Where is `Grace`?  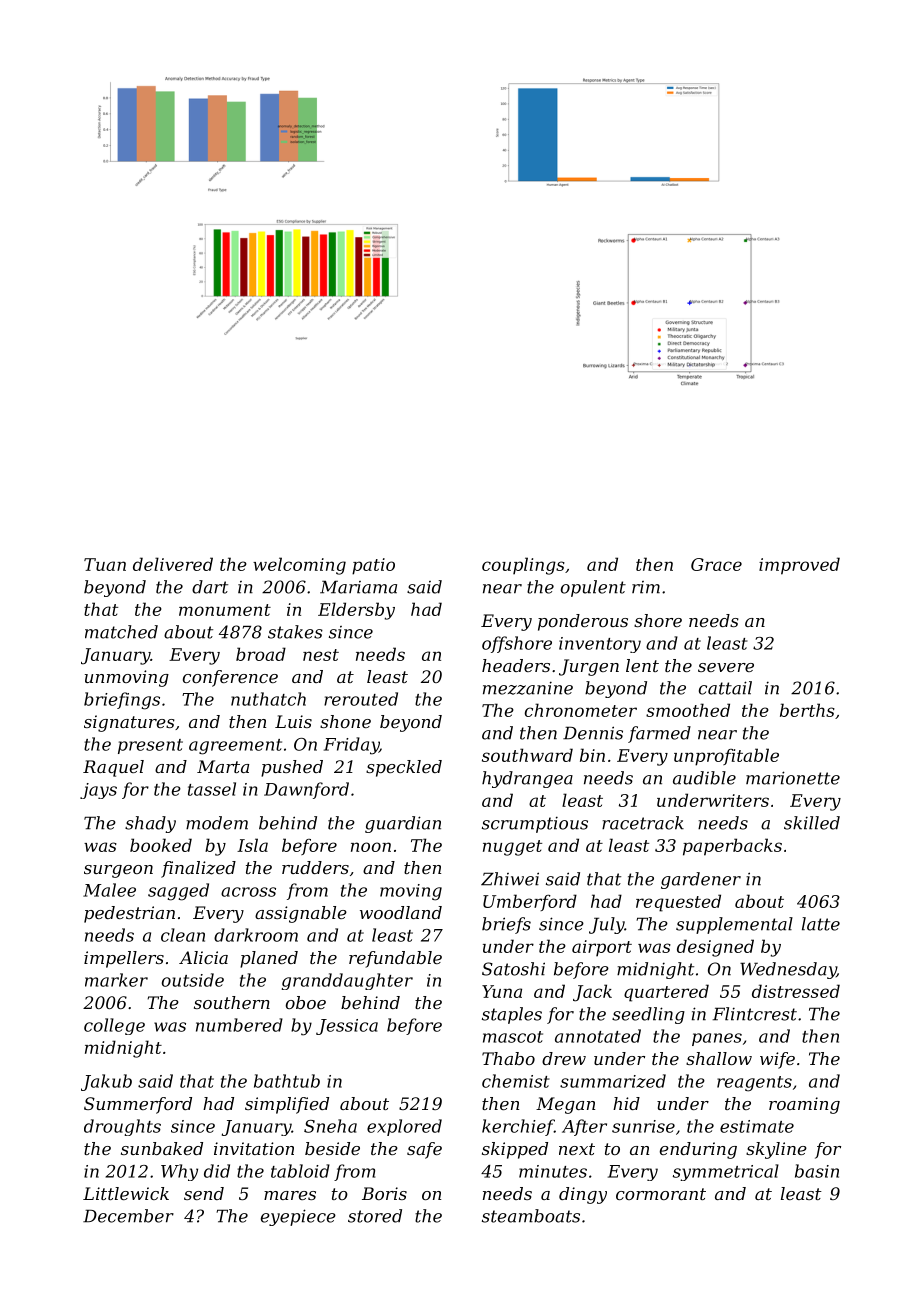
Grace is located at coordinates (716, 564).
